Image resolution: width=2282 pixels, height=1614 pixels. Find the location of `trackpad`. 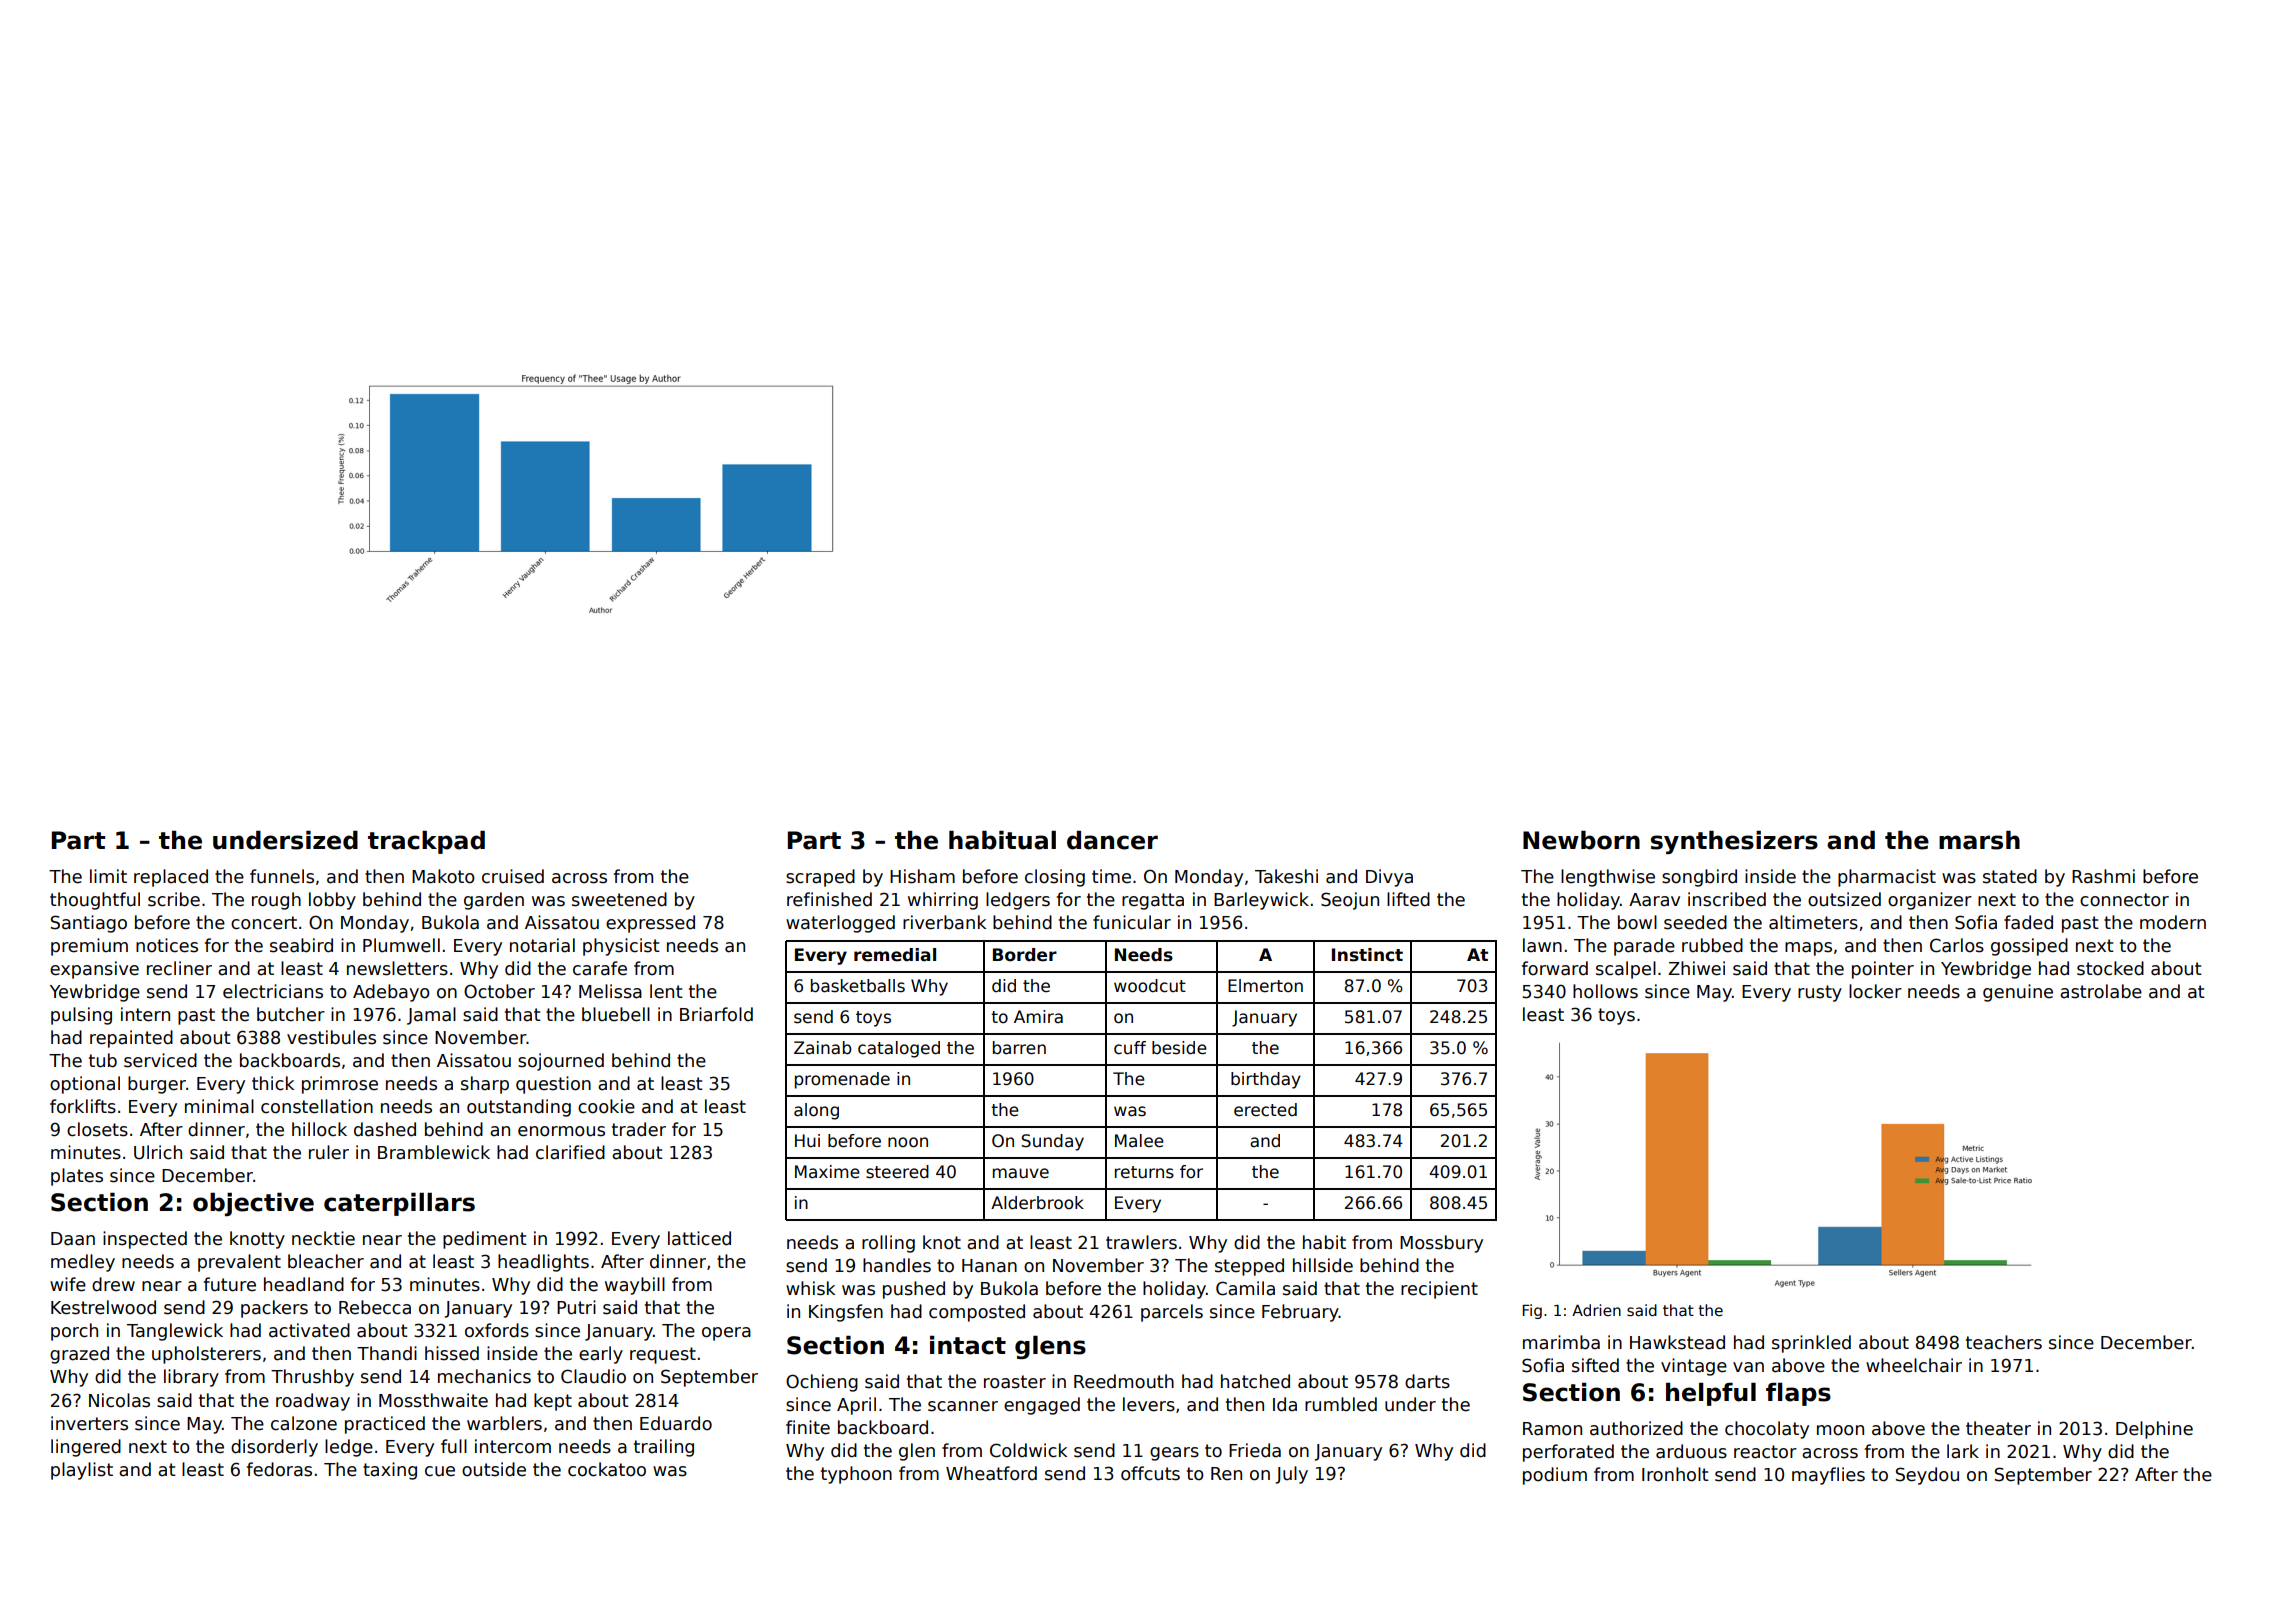

trackpad is located at coordinates (426, 842).
